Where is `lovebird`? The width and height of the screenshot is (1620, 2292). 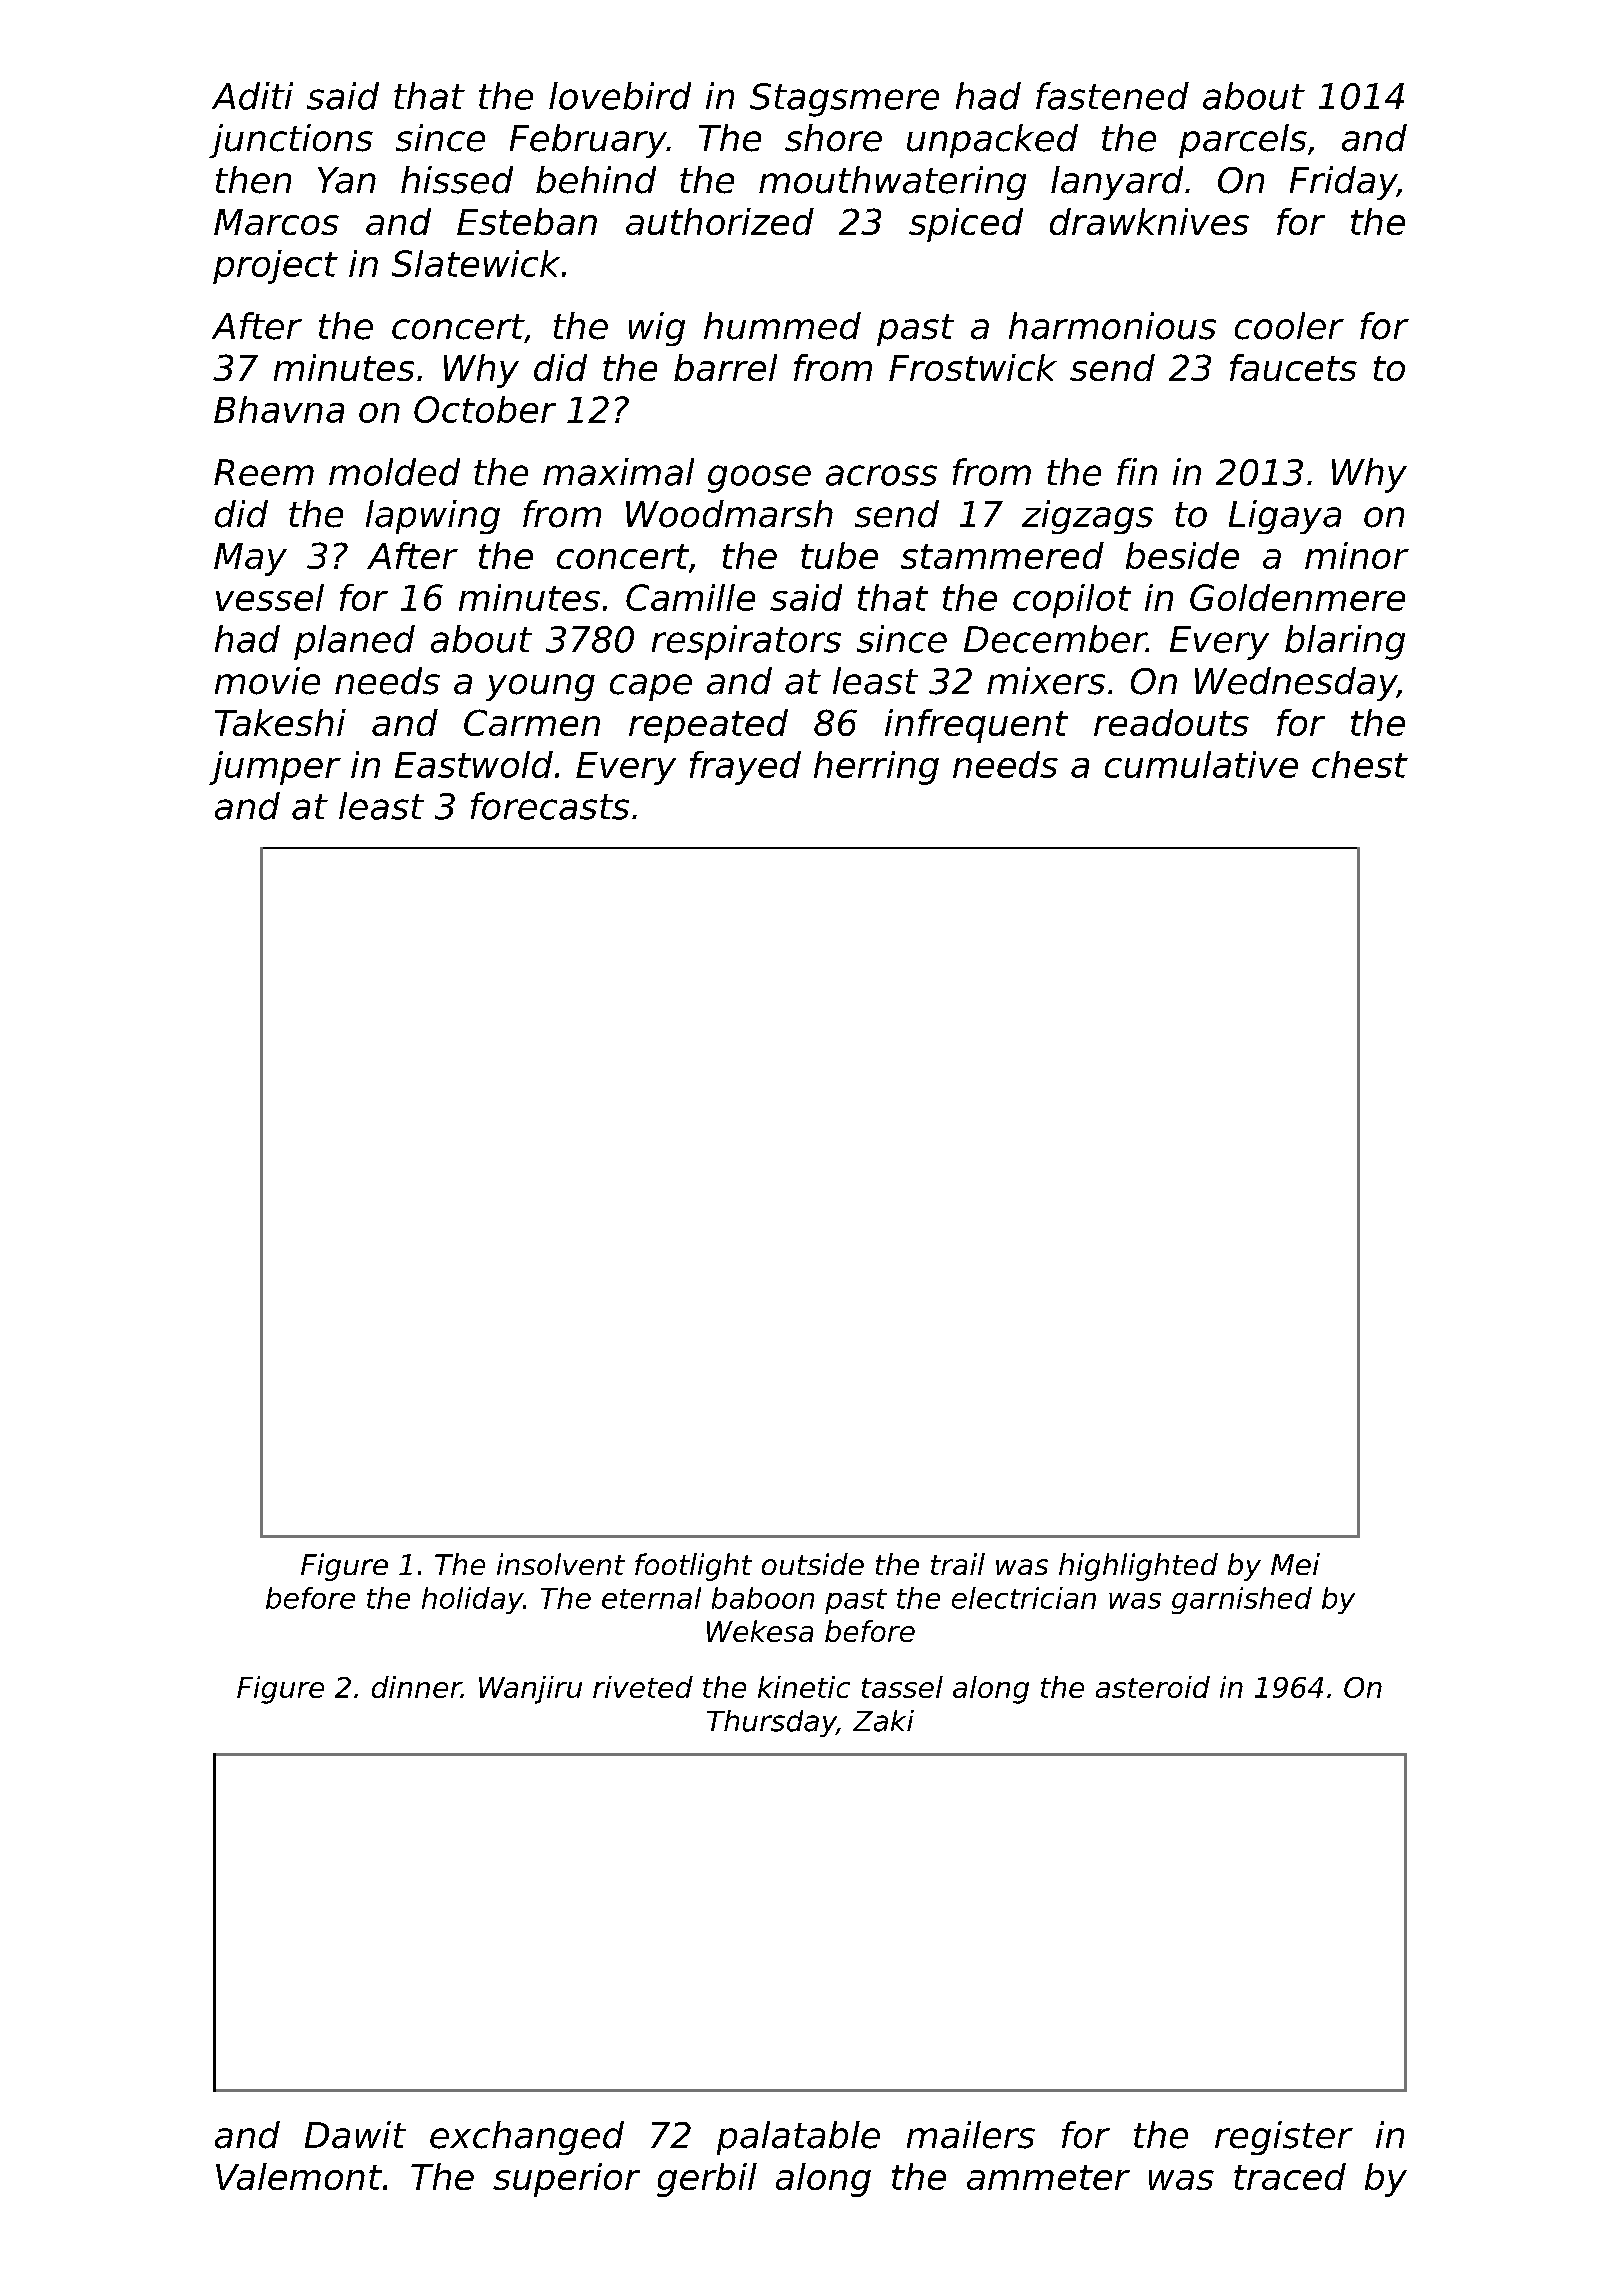
lovebird is located at coordinates (620, 96).
